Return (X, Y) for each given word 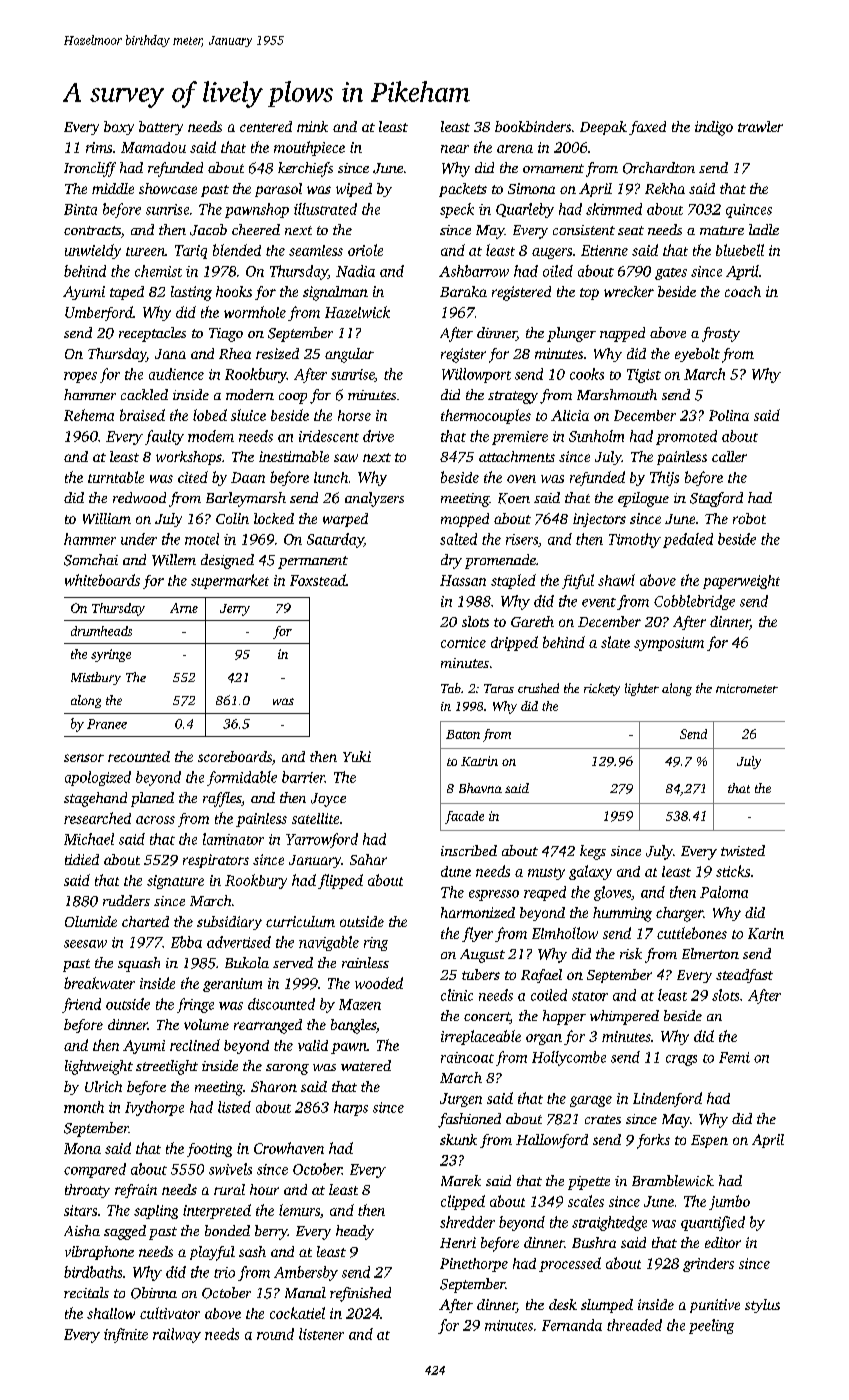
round (275, 1334)
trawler (760, 126)
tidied (82, 859)
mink (312, 126)
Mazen (360, 1004)
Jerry (235, 610)
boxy (119, 128)
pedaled (688, 540)
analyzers (374, 499)
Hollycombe (569, 1058)
